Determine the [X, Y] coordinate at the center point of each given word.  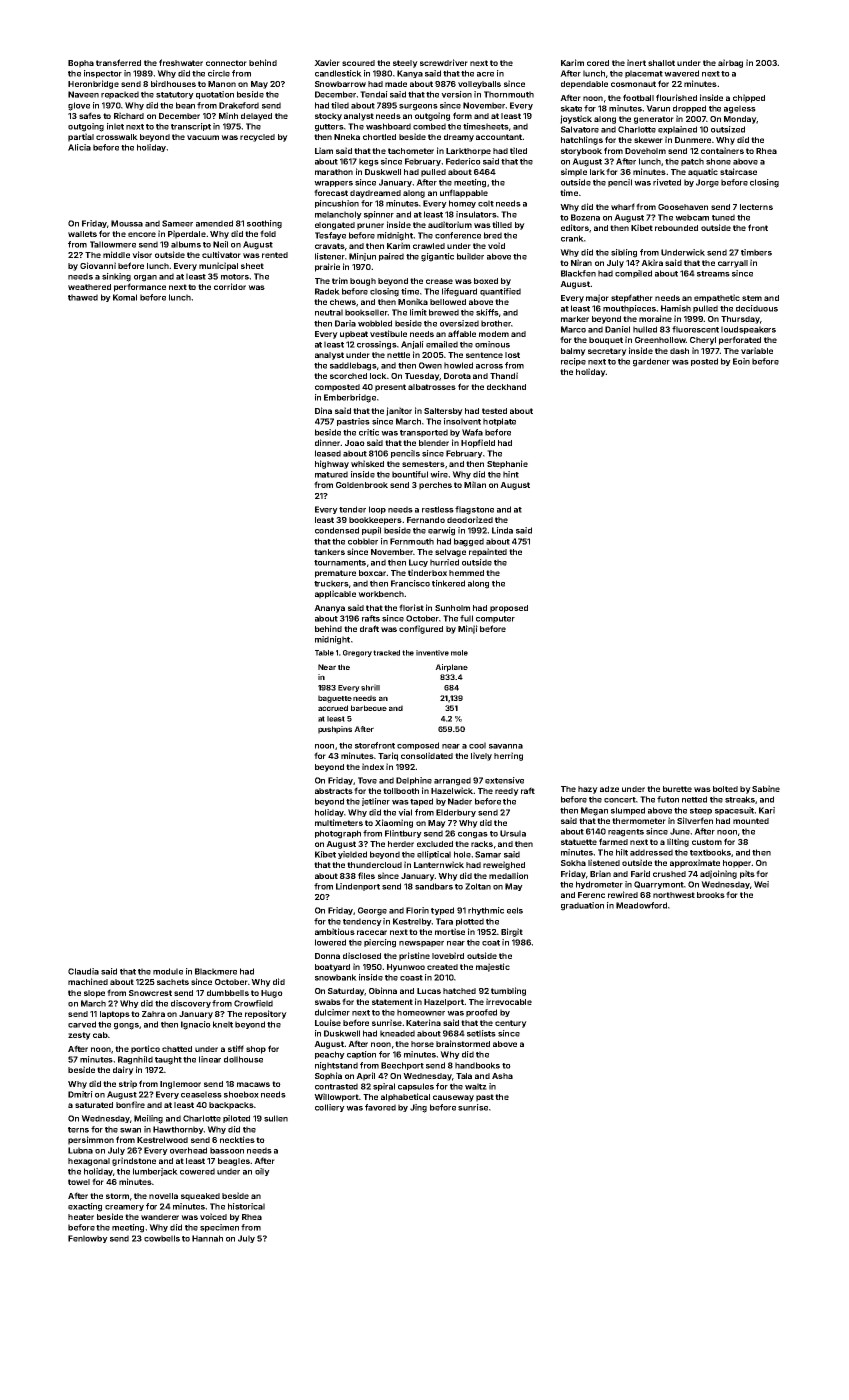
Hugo [272, 994]
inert [636, 62]
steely [405, 64]
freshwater [181, 62]
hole [462, 854]
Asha [502, 1076]
